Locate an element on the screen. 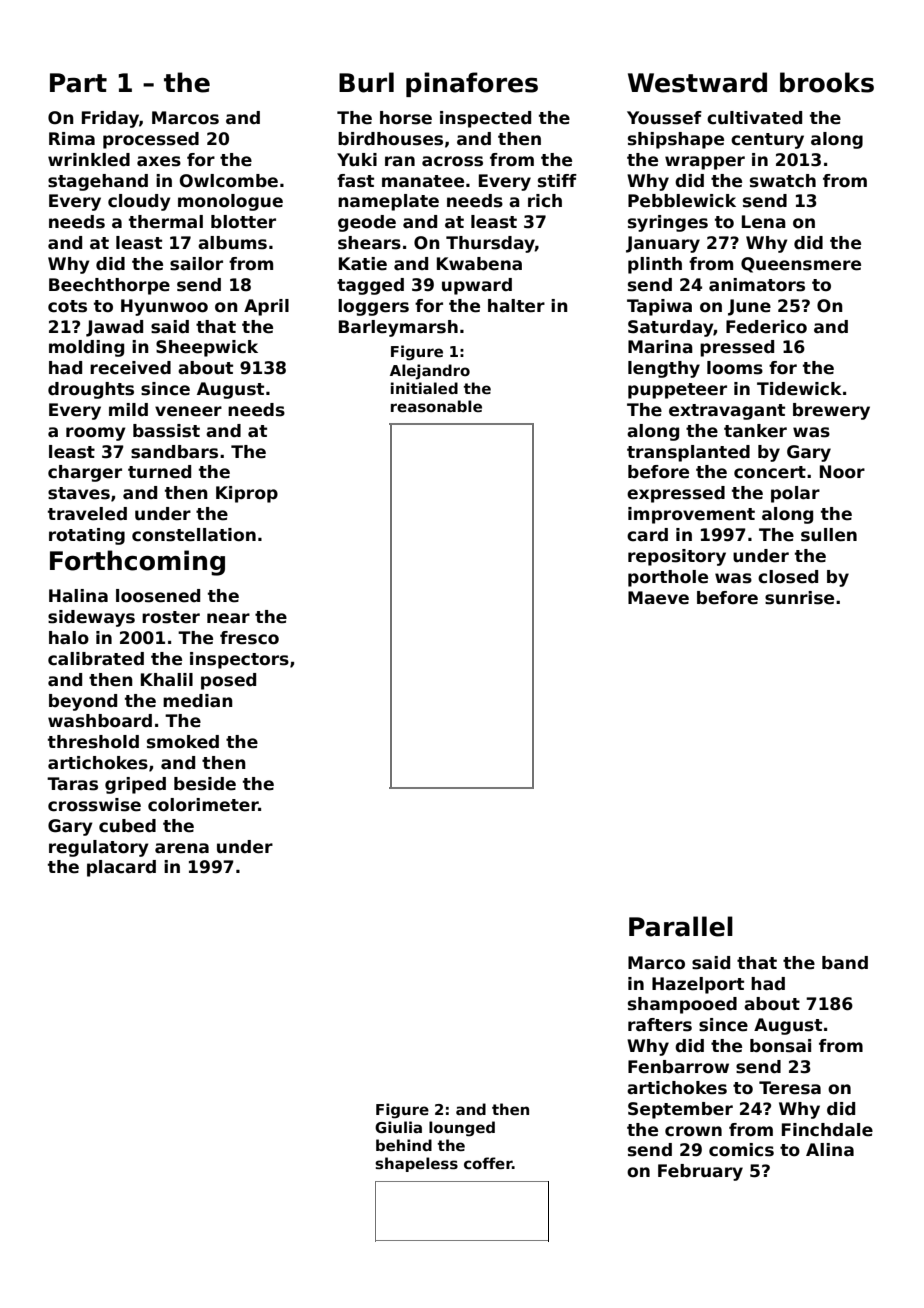  fresco is located at coordinates (249, 638).
